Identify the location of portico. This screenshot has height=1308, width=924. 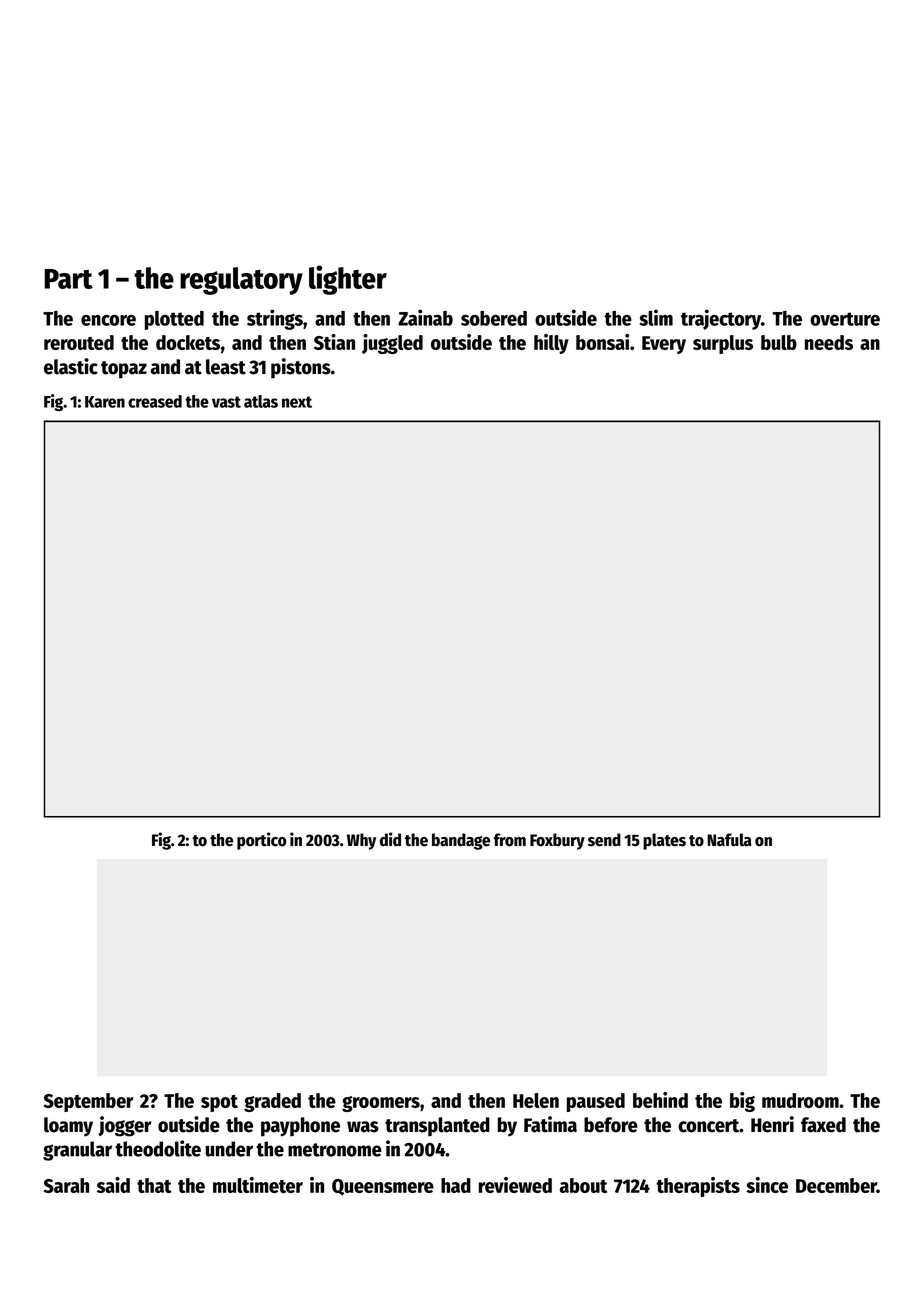
(261, 841).
